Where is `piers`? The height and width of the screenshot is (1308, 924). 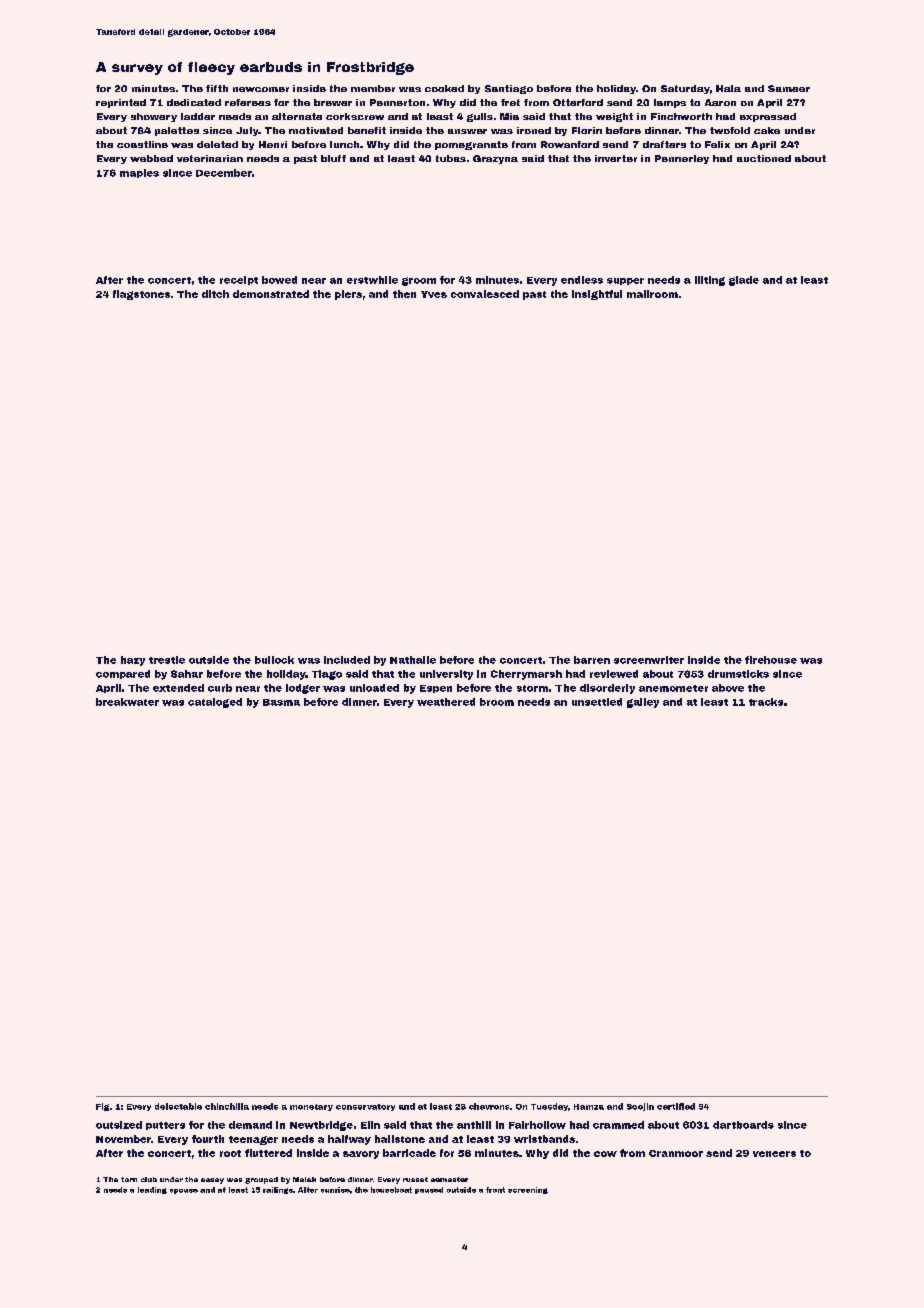 piers is located at coordinates (348, 295).
